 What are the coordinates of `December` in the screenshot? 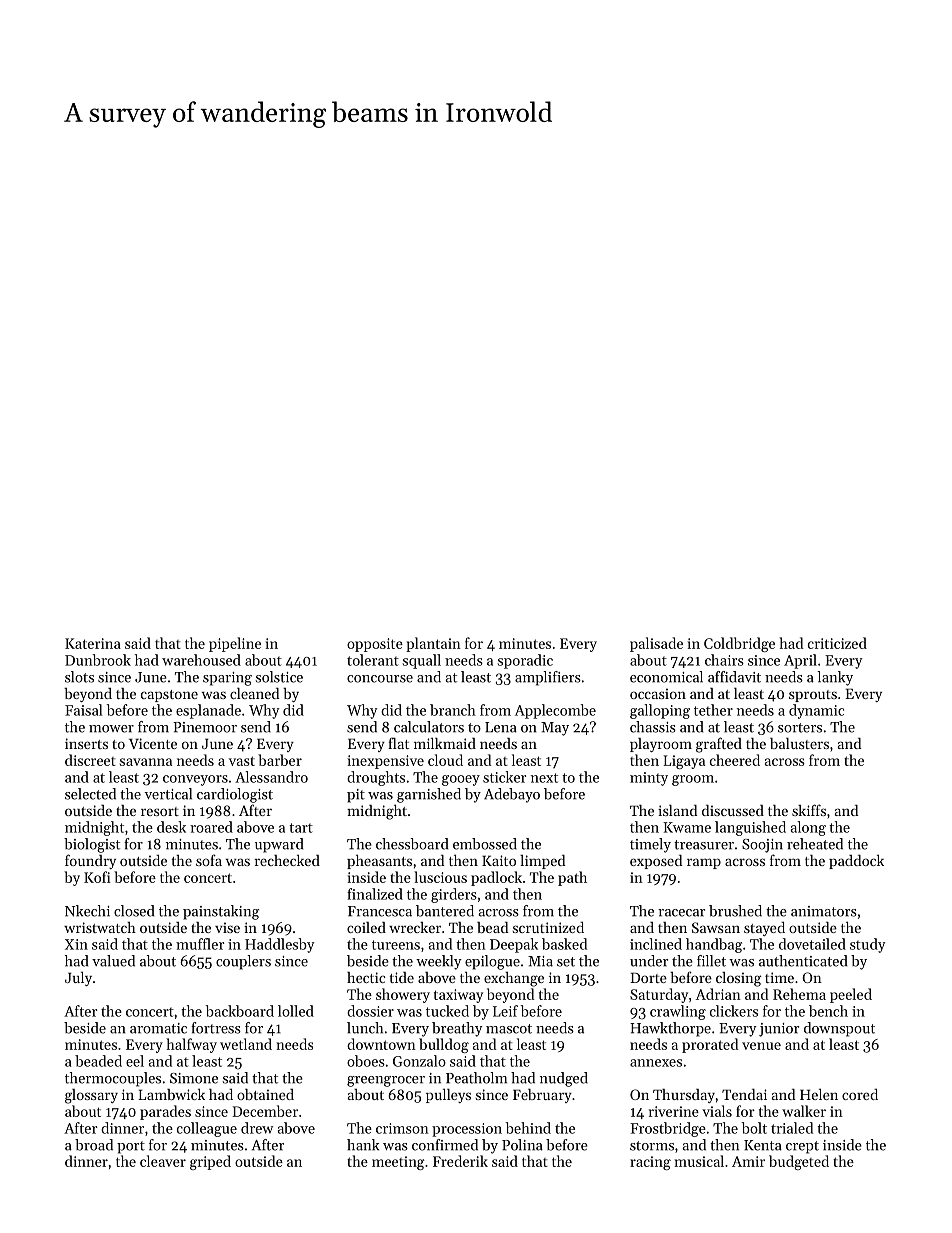 It's located at (265, 1111).
